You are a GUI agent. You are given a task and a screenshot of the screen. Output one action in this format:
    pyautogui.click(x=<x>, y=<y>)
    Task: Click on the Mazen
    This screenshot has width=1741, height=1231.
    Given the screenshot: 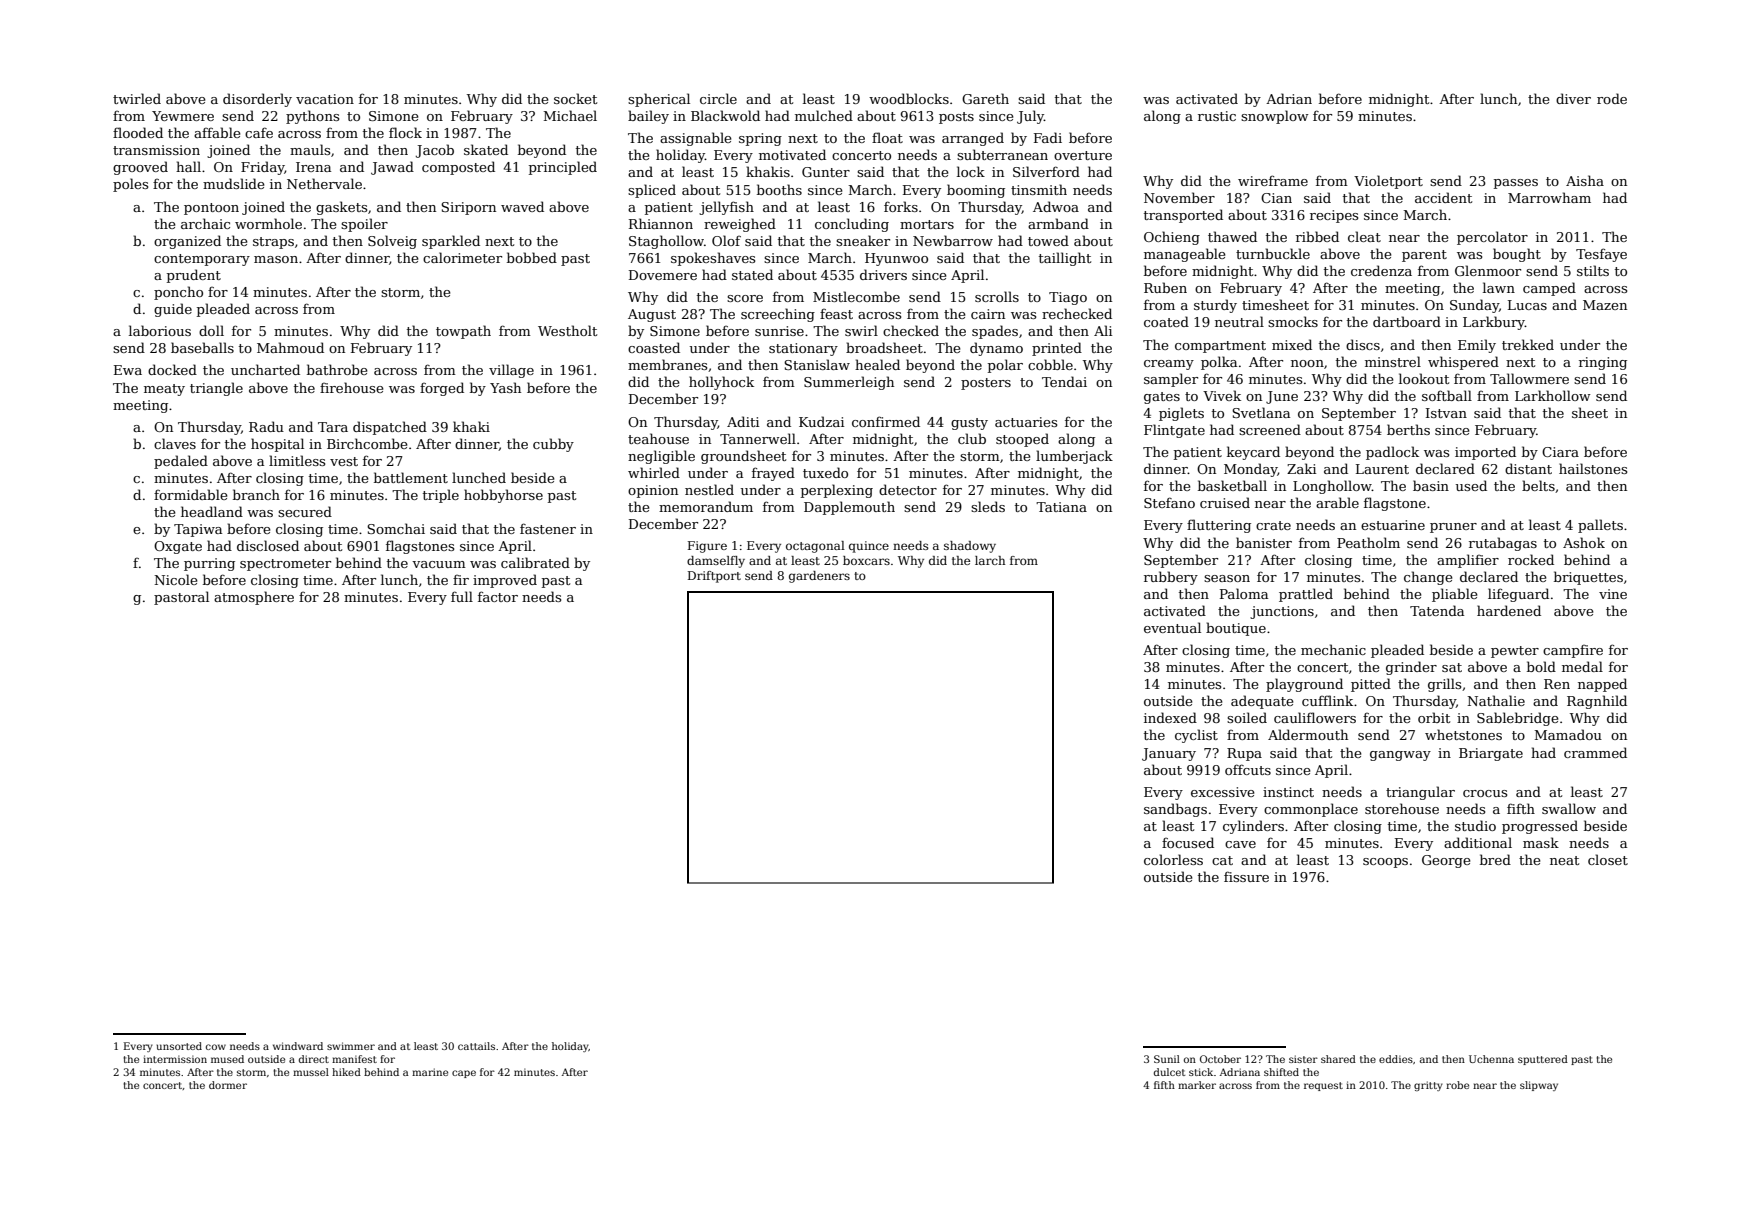 What is the action you would take?
    pyautogui.click(x=1605, y=305)
